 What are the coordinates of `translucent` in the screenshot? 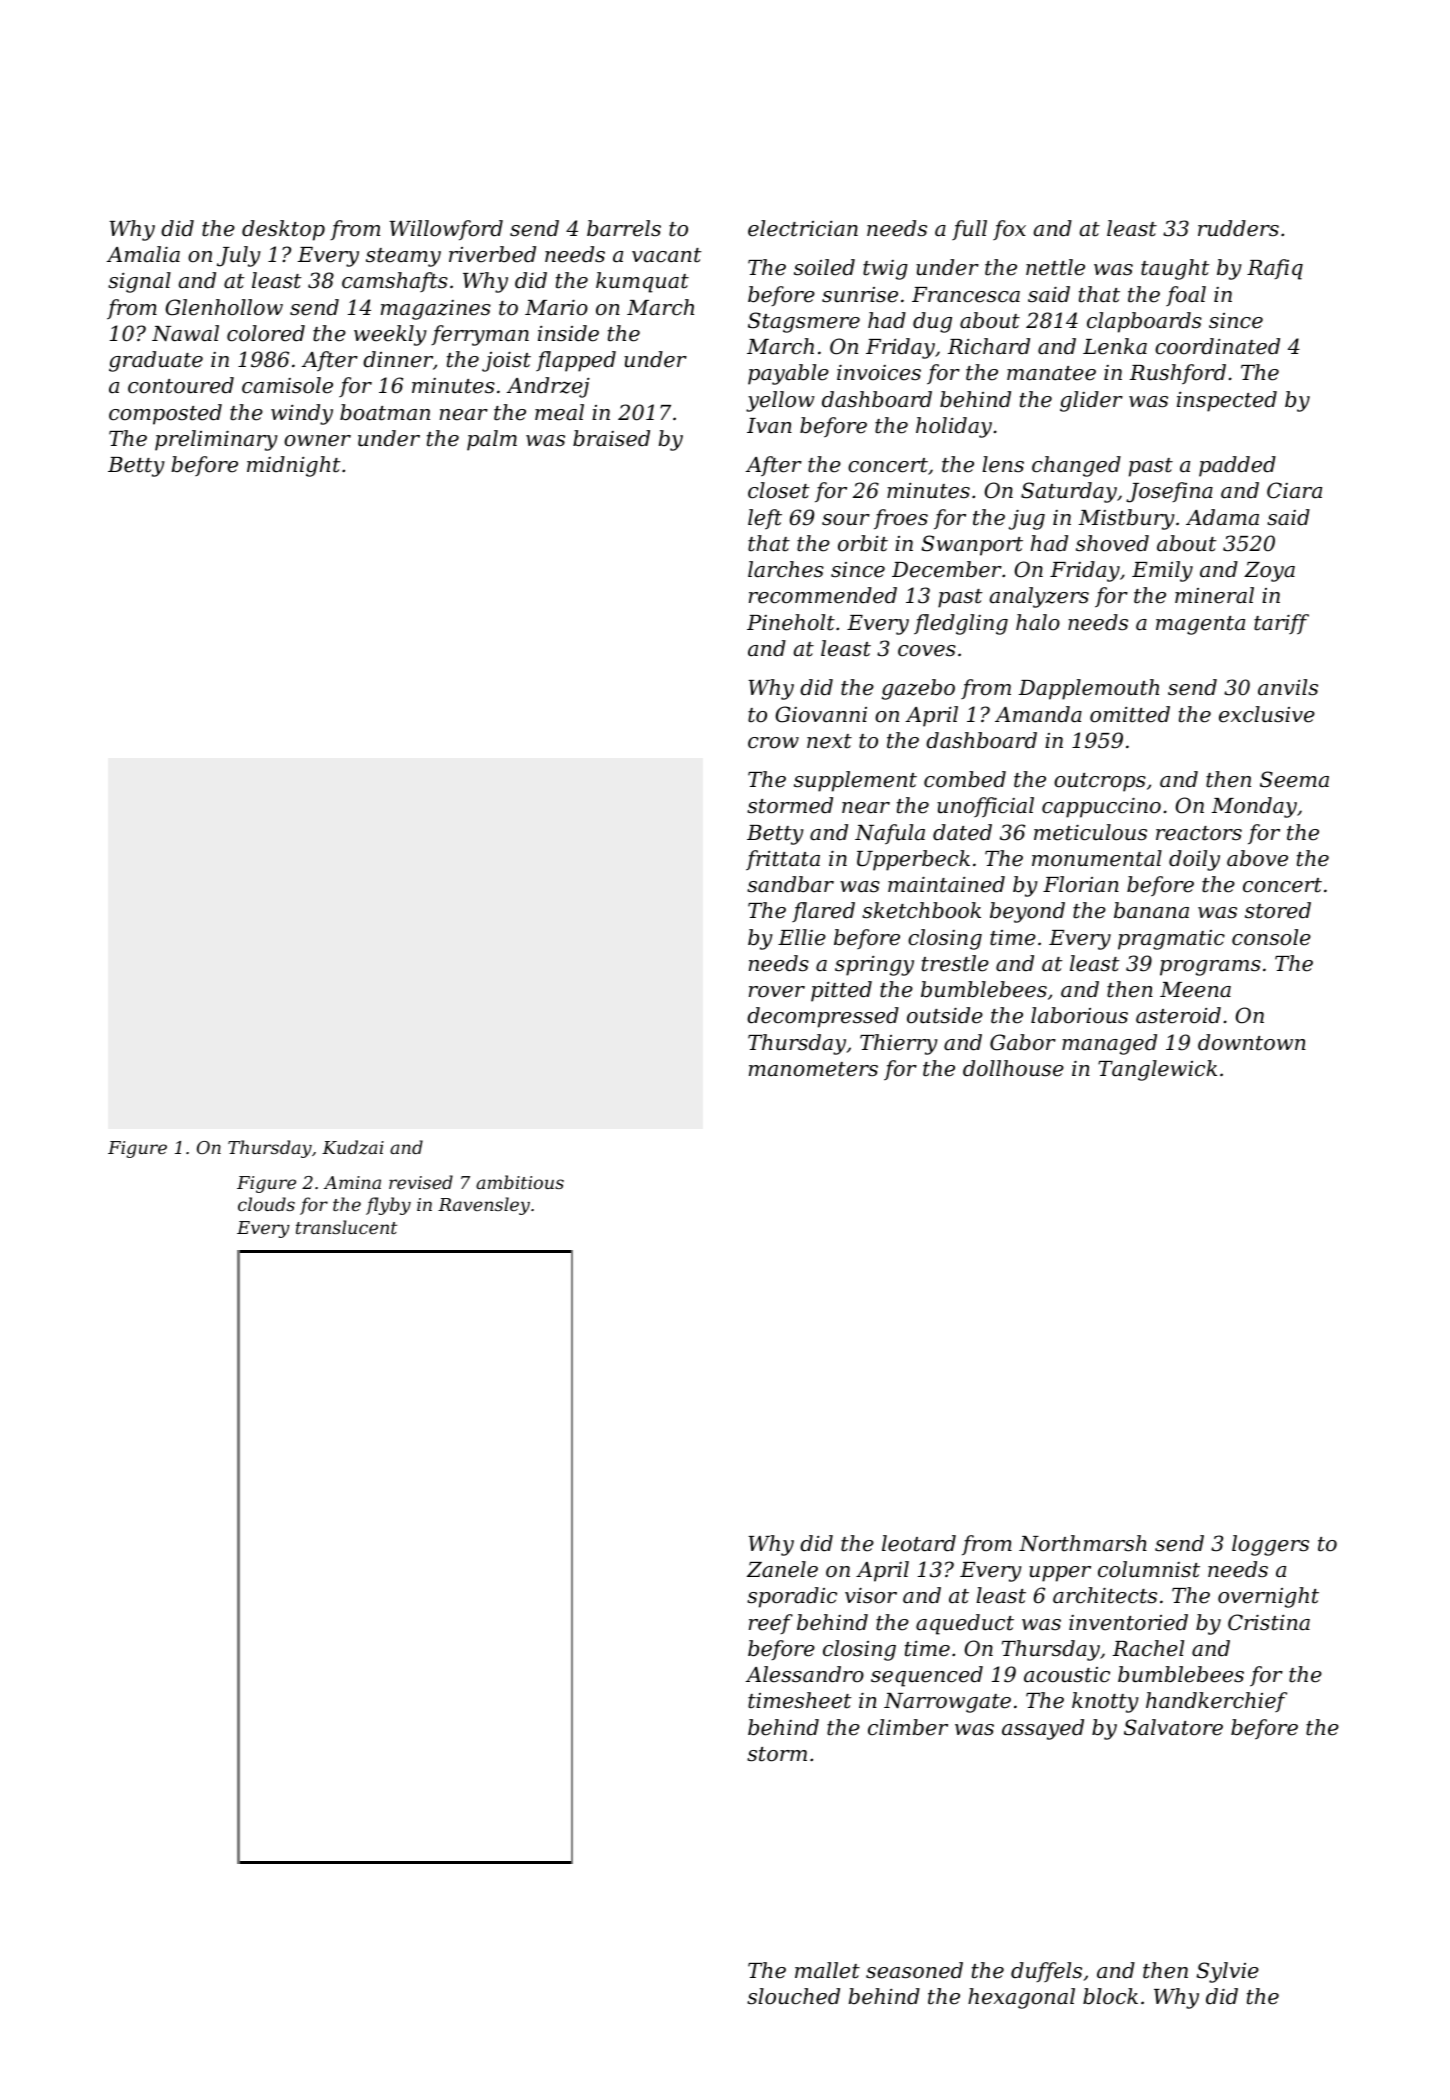 It's located at (346, 1227).
